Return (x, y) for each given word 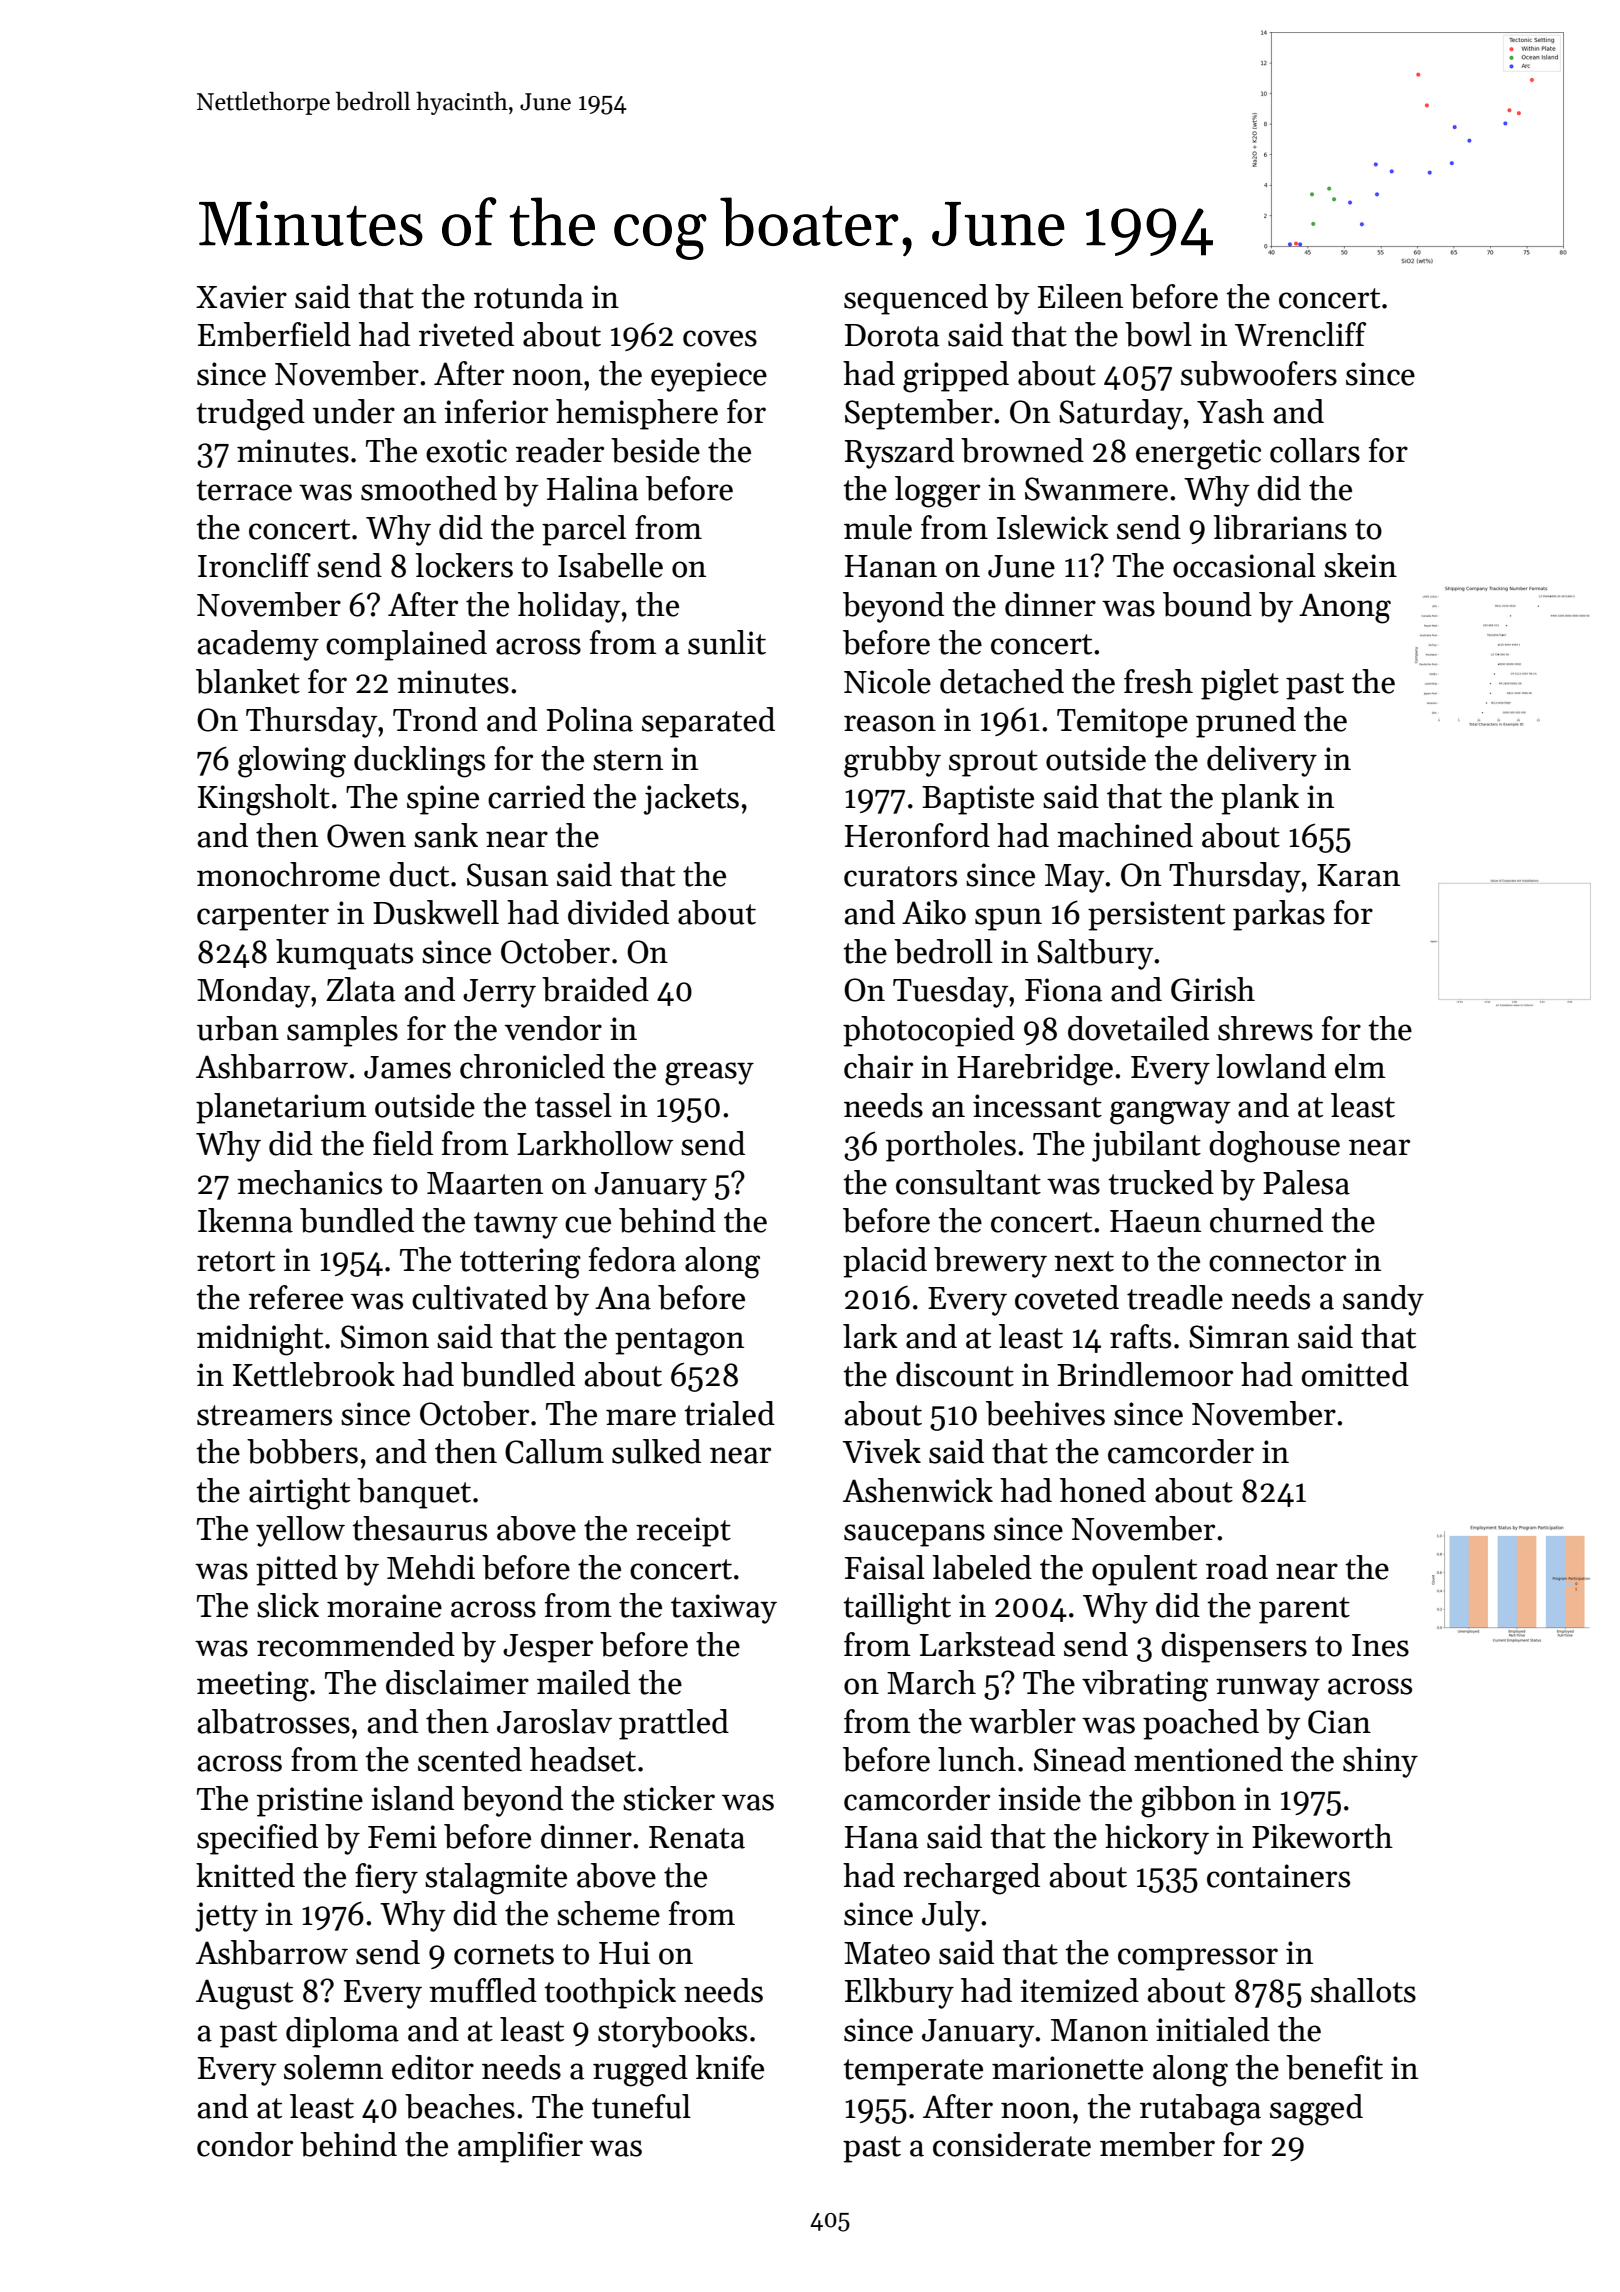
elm (1360, 1066)
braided (595, 989)
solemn (333, 2067)
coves (720, 338)
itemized (1079, 1990)
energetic (1198, 454)
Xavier (241, 297)
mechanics (309, 1182)
